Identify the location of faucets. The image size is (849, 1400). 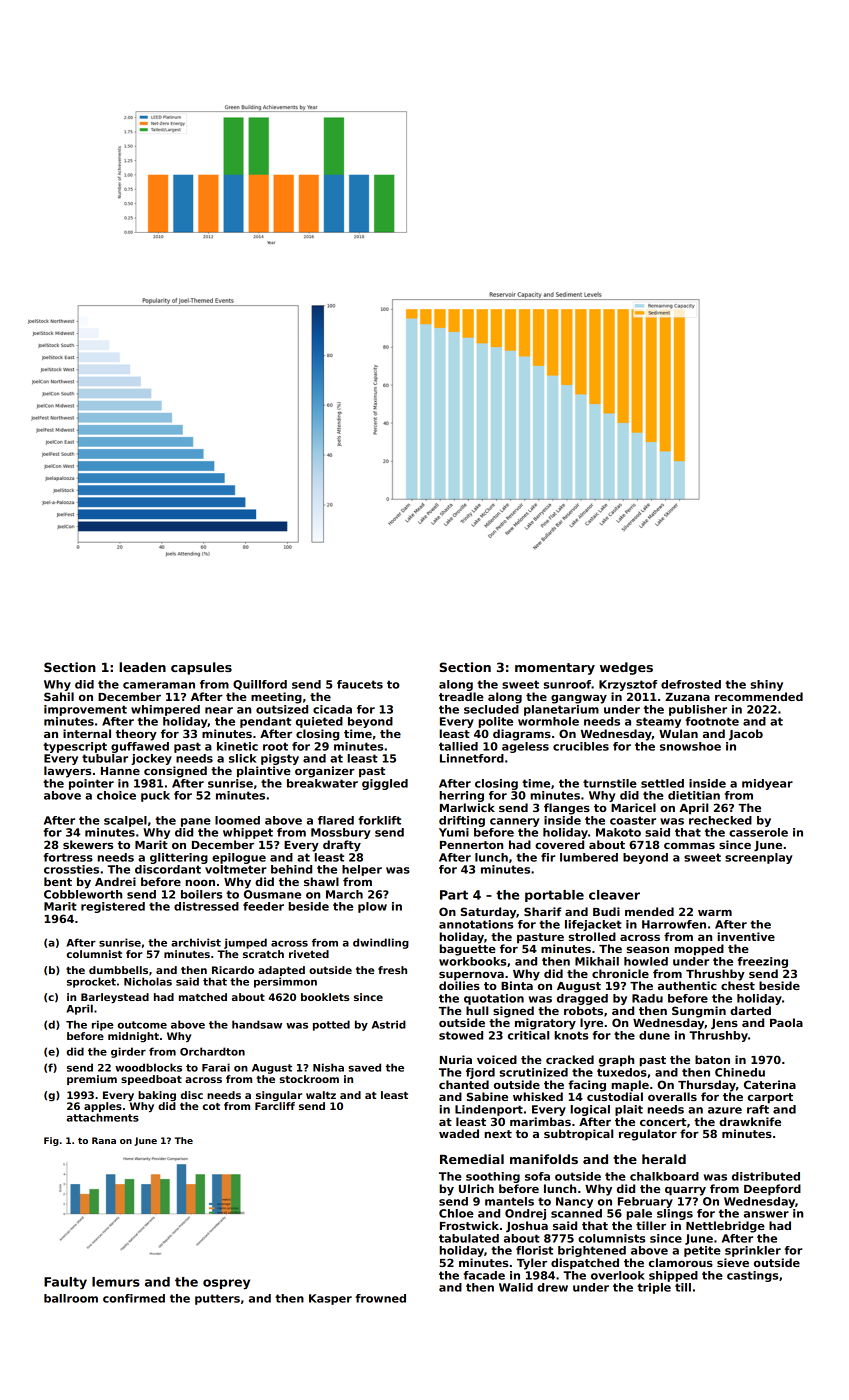
(360, 684).
